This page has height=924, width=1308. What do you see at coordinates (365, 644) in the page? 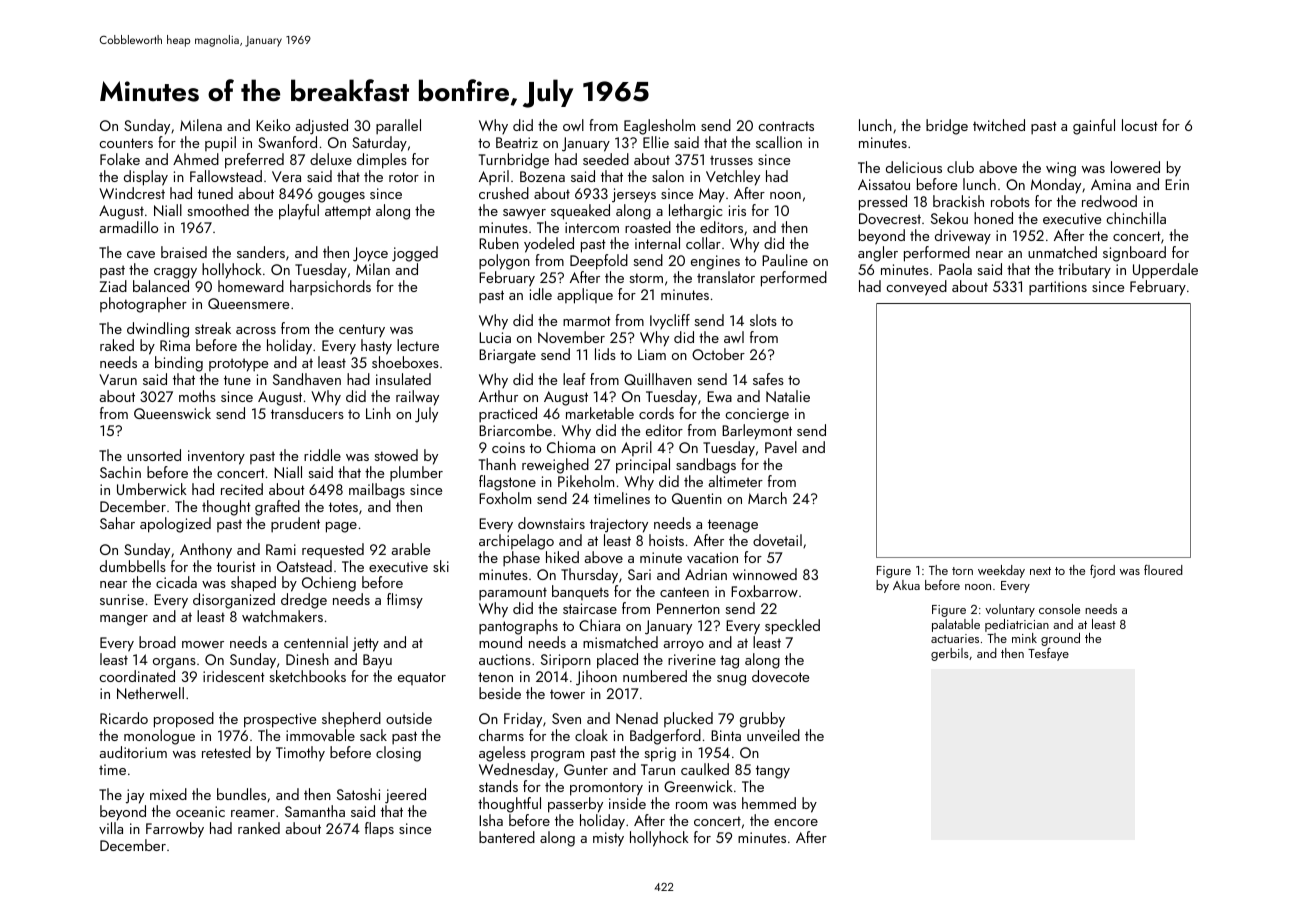
I see `jetty` at bounding box center [365, 644].
